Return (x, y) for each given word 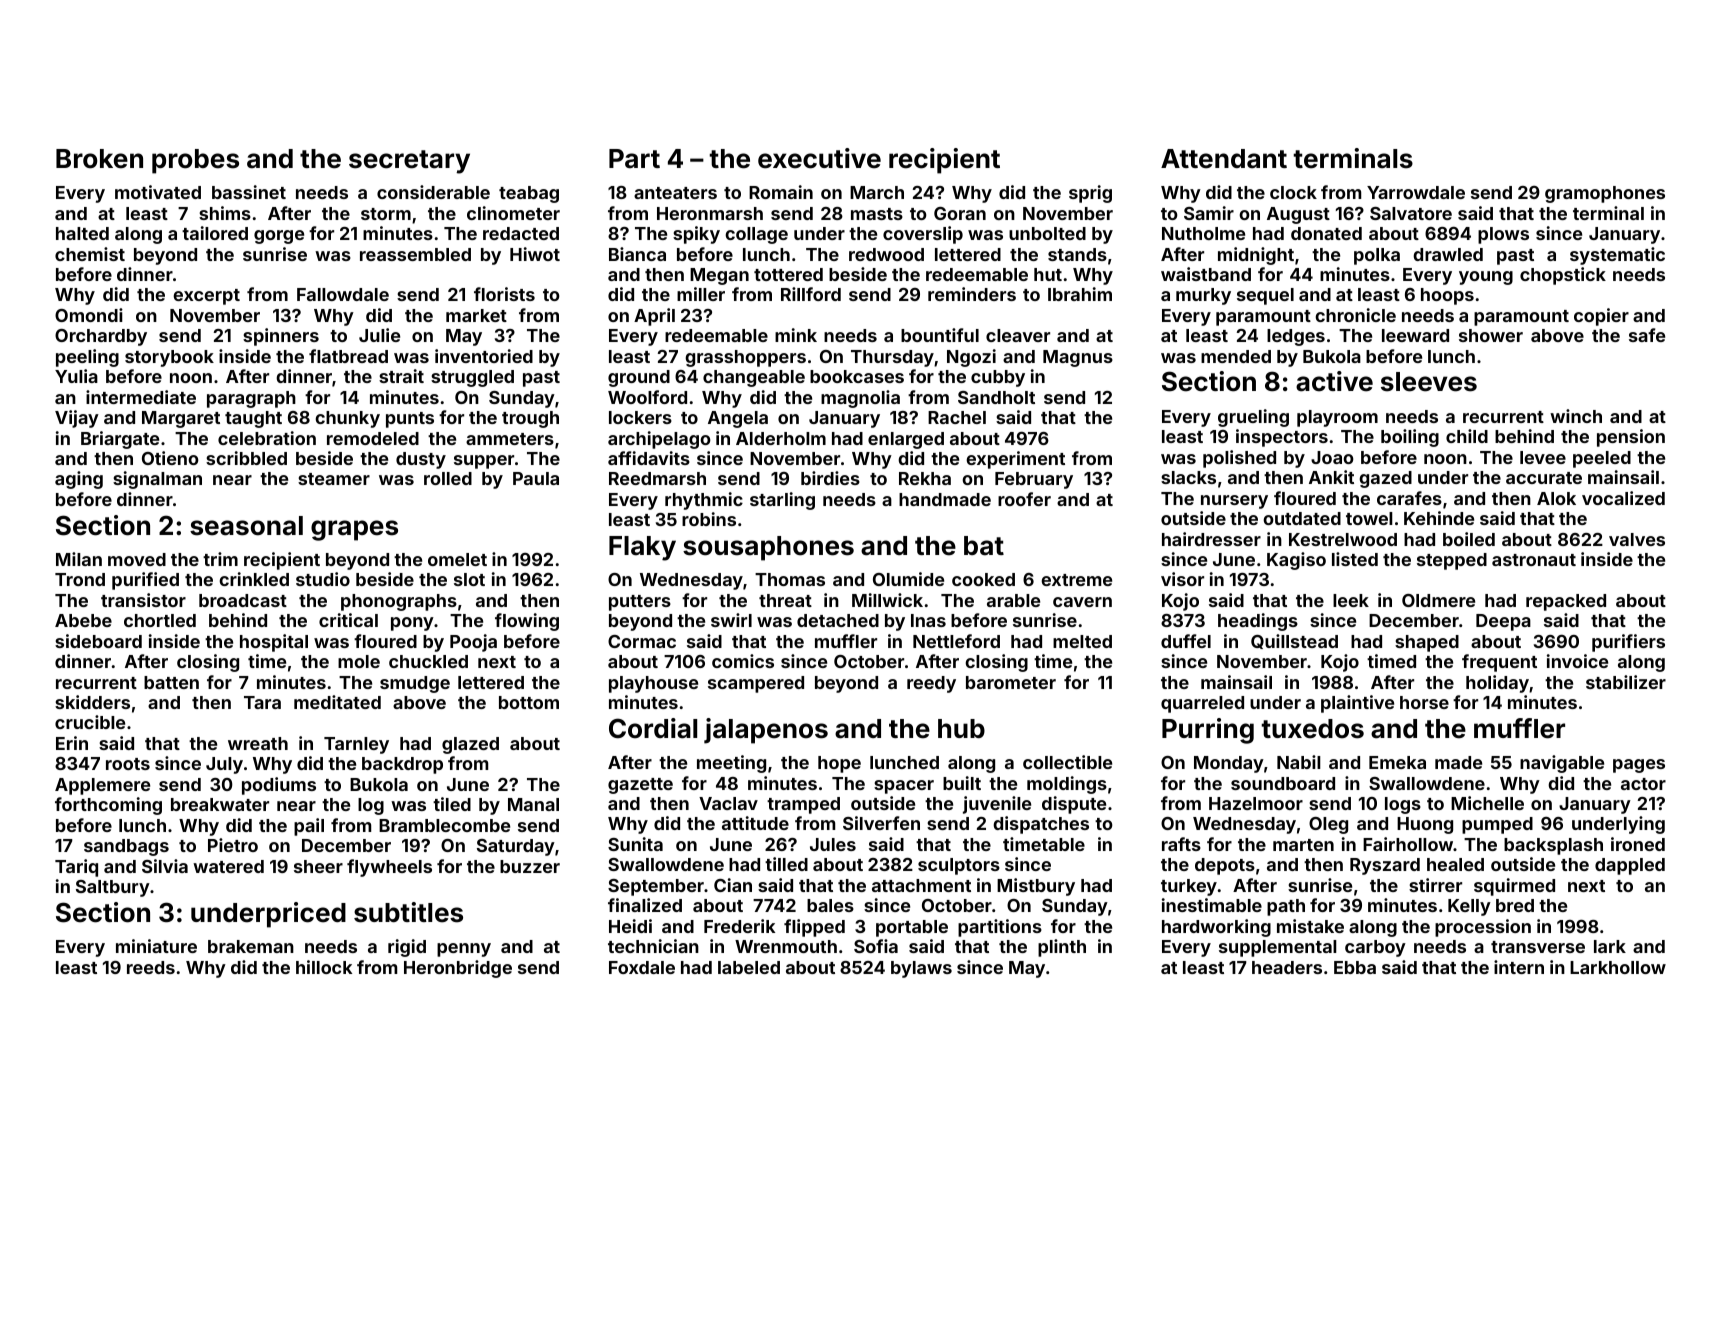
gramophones (1605, 194)
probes (195, 161)
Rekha (925, 478)
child (1467, 436)
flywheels (389, 868)
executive (819, 158)
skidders (92, 702)
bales (830, 905)
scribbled (246, 458)
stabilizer (1626, 682)
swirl (731, 620)
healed (1455, 864)
